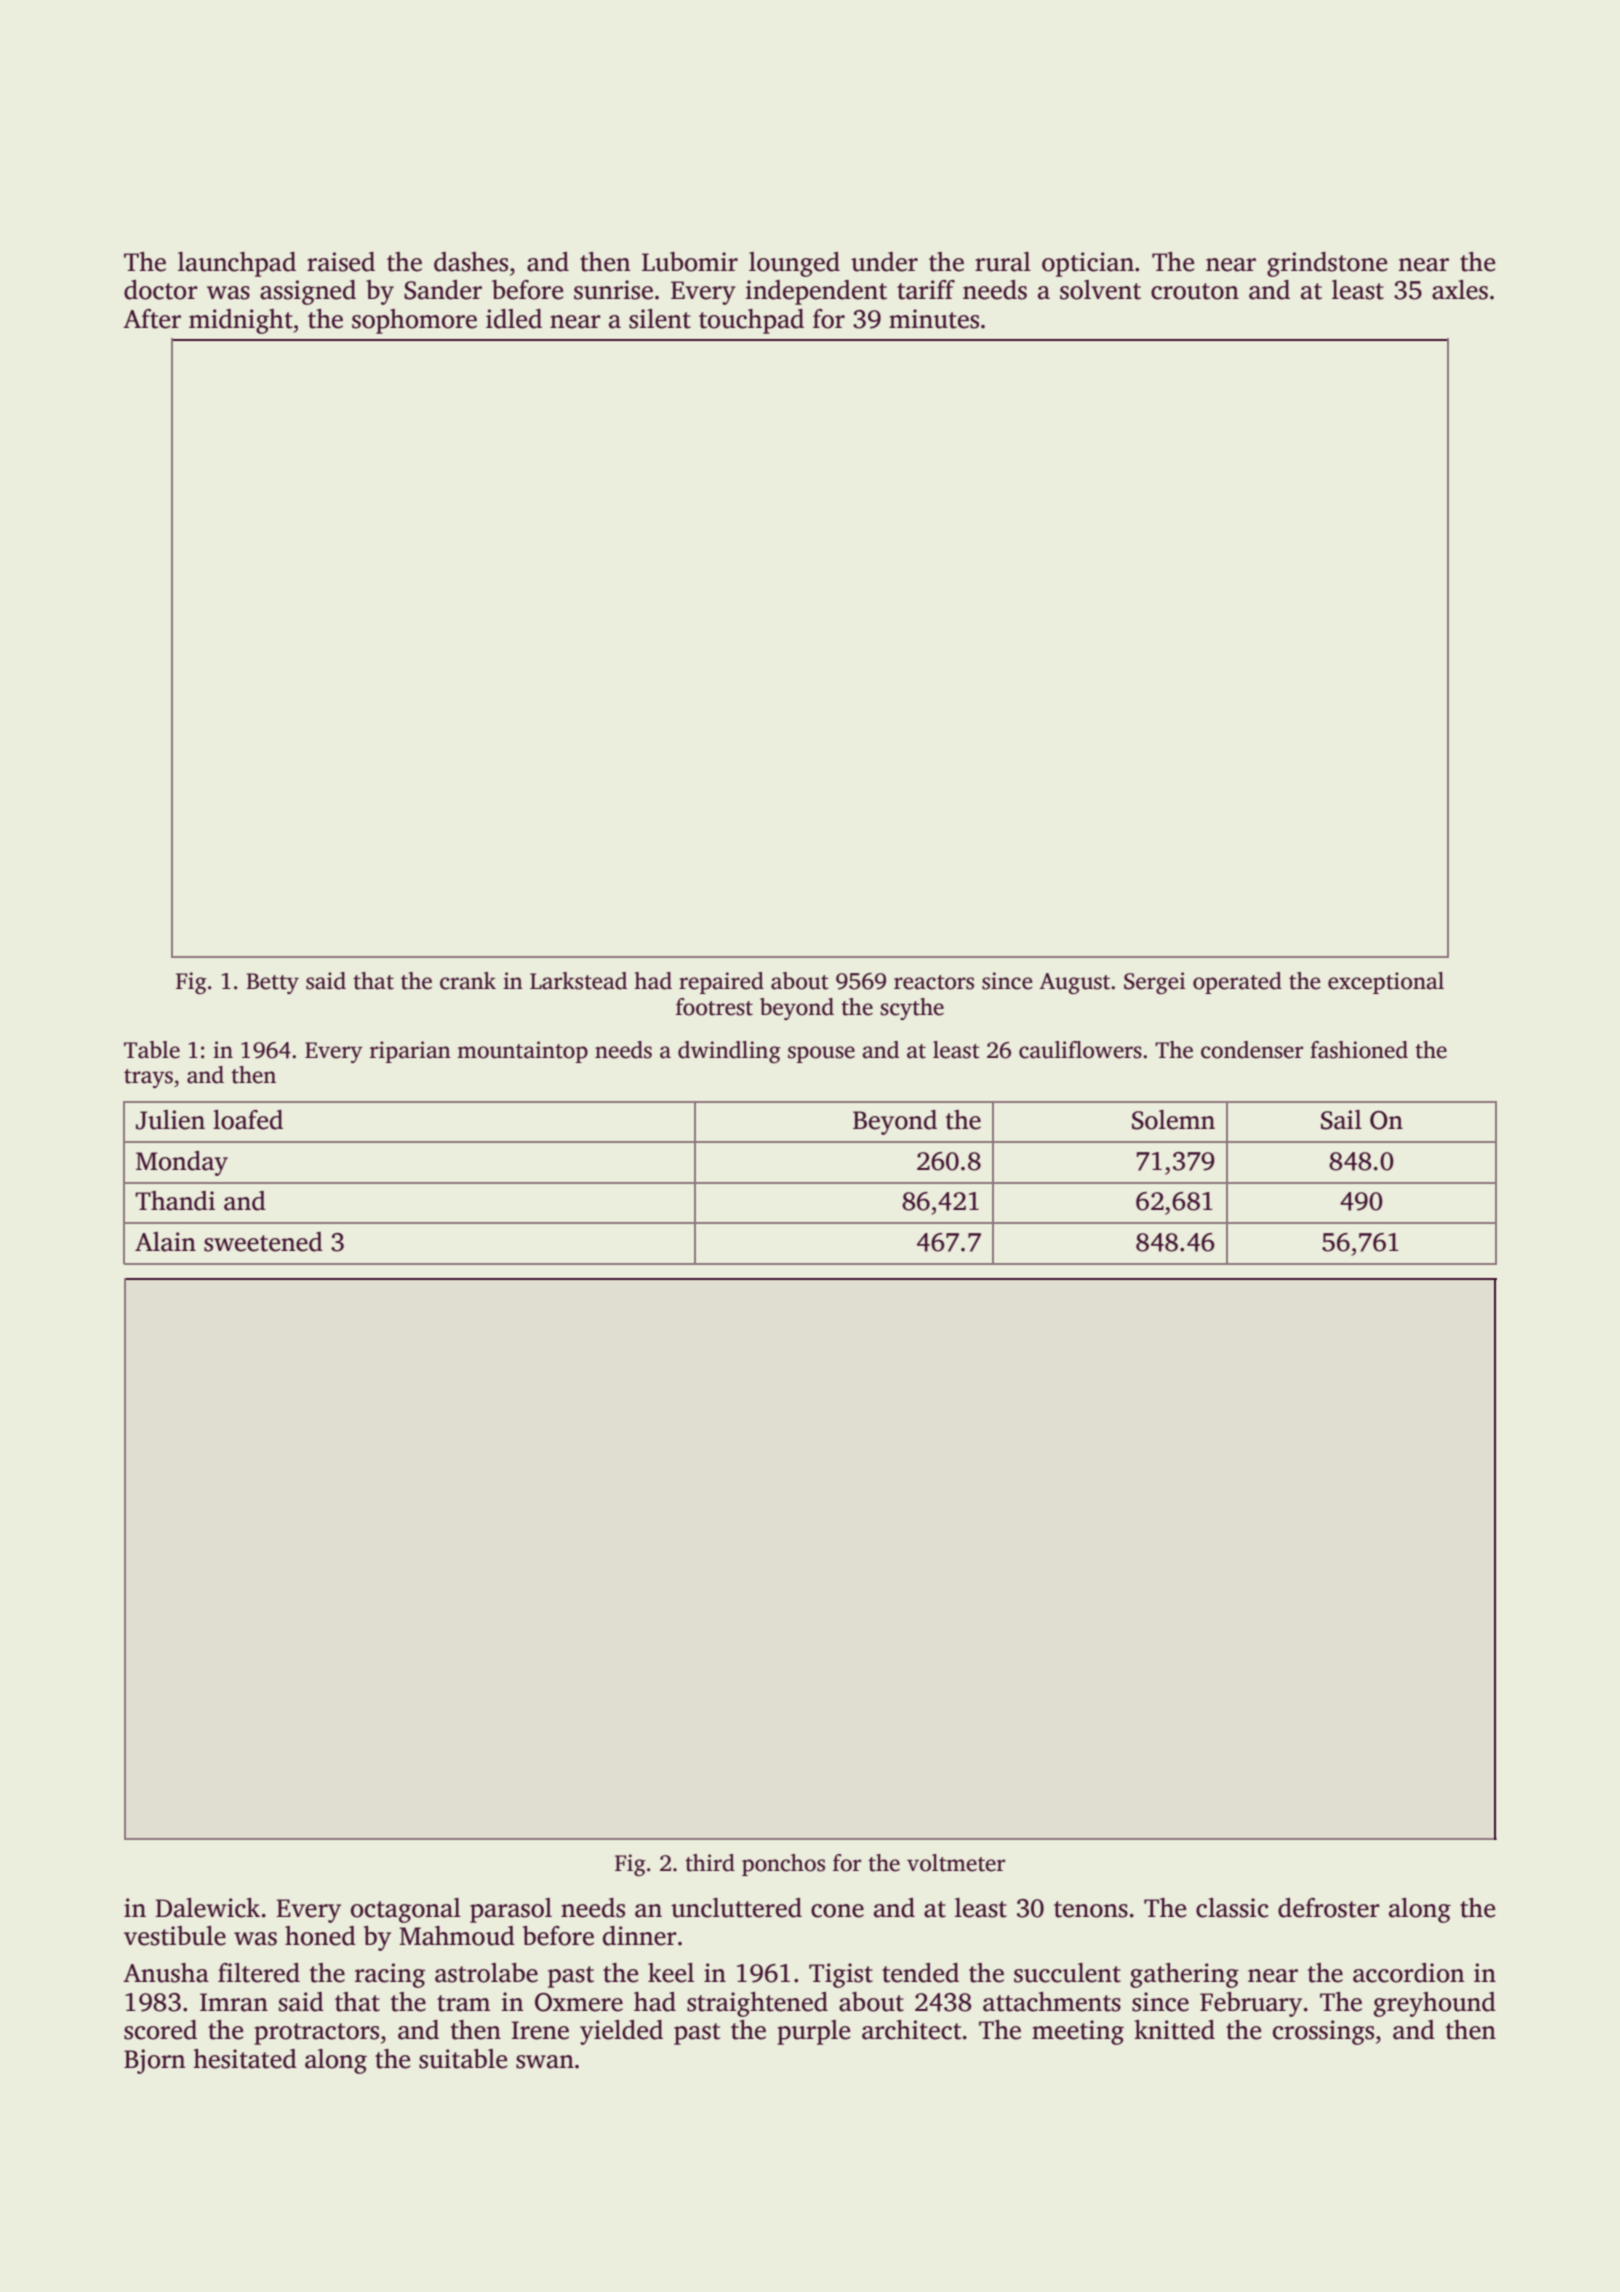 The image size is (1620, 2292). I want to click on launchpad, so click(237, 264).
